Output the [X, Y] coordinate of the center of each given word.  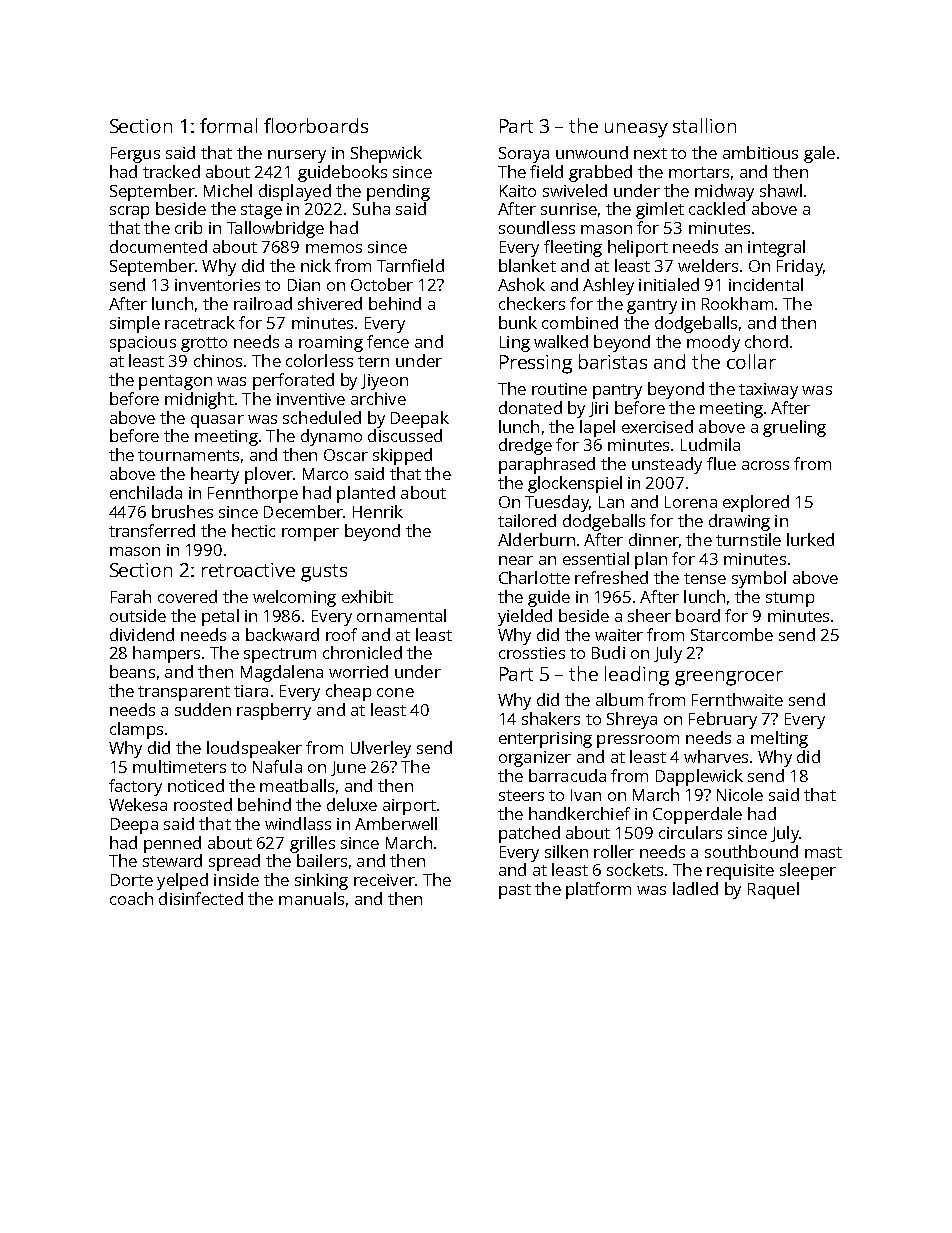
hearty [215, 475]
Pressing [536, 364]
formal [228, 125]
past [515, 891]
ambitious [760, 152]
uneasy [636, 130]
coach [131, 898]
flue [721, 463]
